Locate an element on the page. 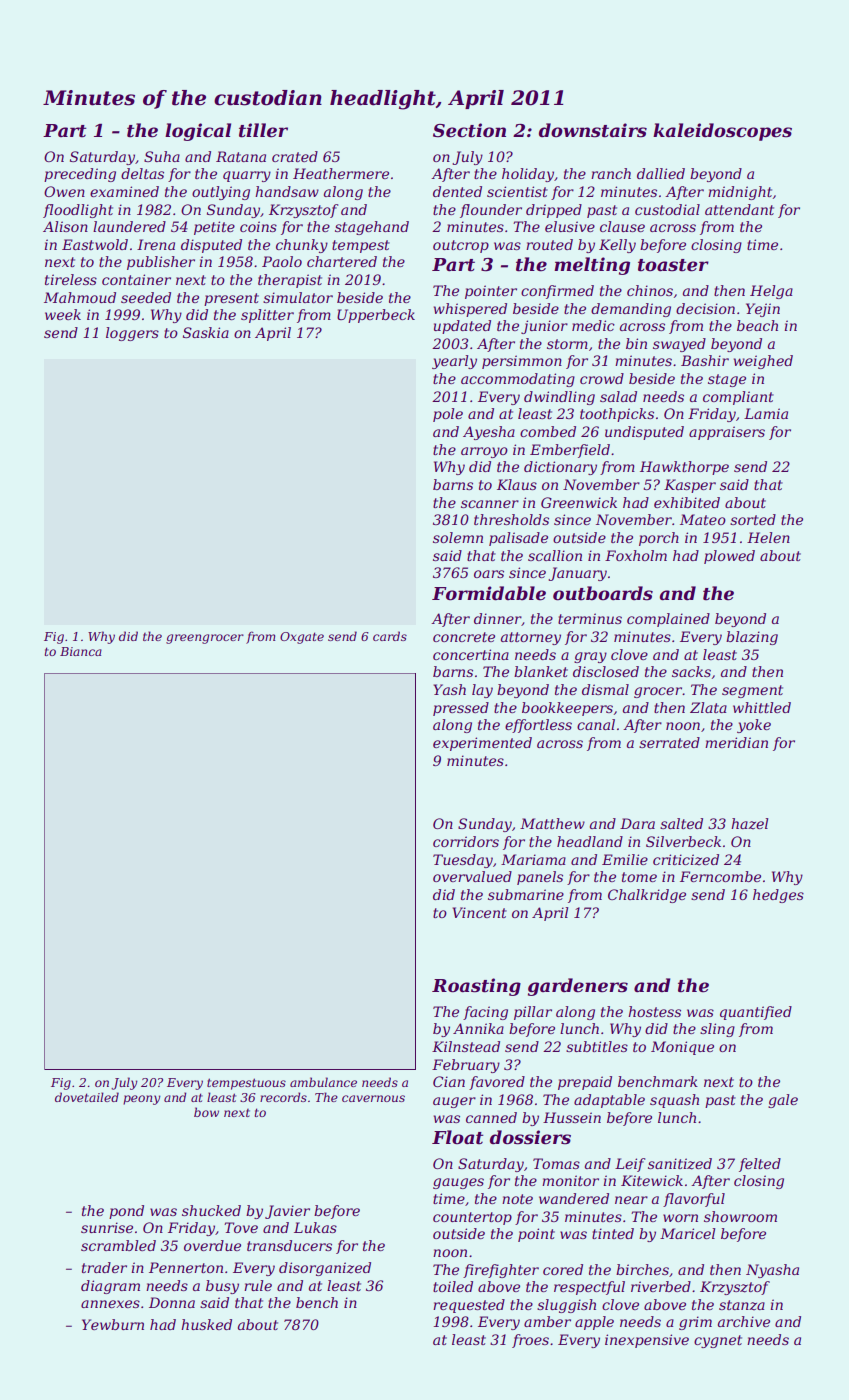 The width and height of the page is (849, 1400). gale is located at coordinates (783, 1101).
